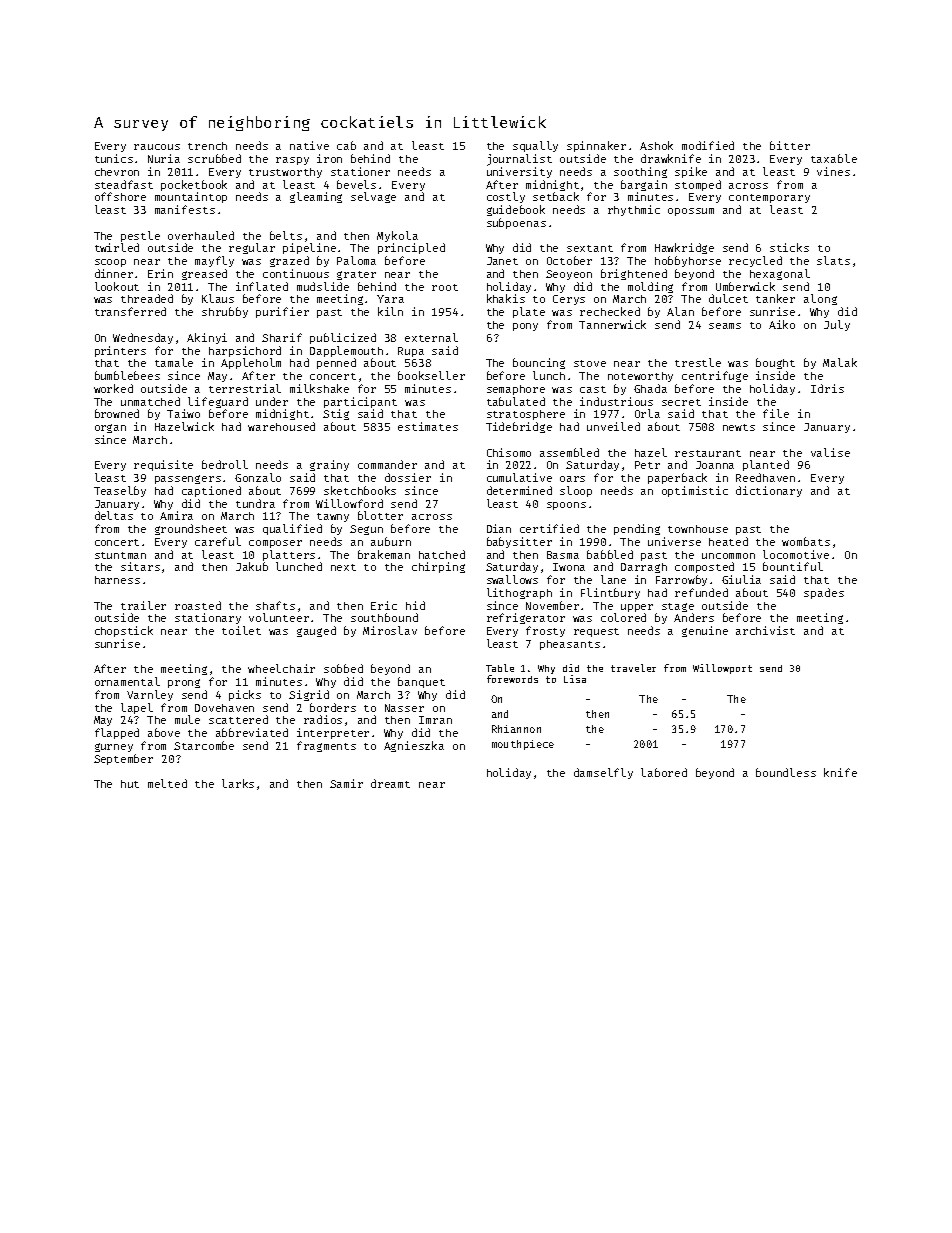 This screenshot has width=952, height=1233. What do you see at coordinates (238, 783) in the screenshot?
I see `larks` at bounding box center [238, 783].
